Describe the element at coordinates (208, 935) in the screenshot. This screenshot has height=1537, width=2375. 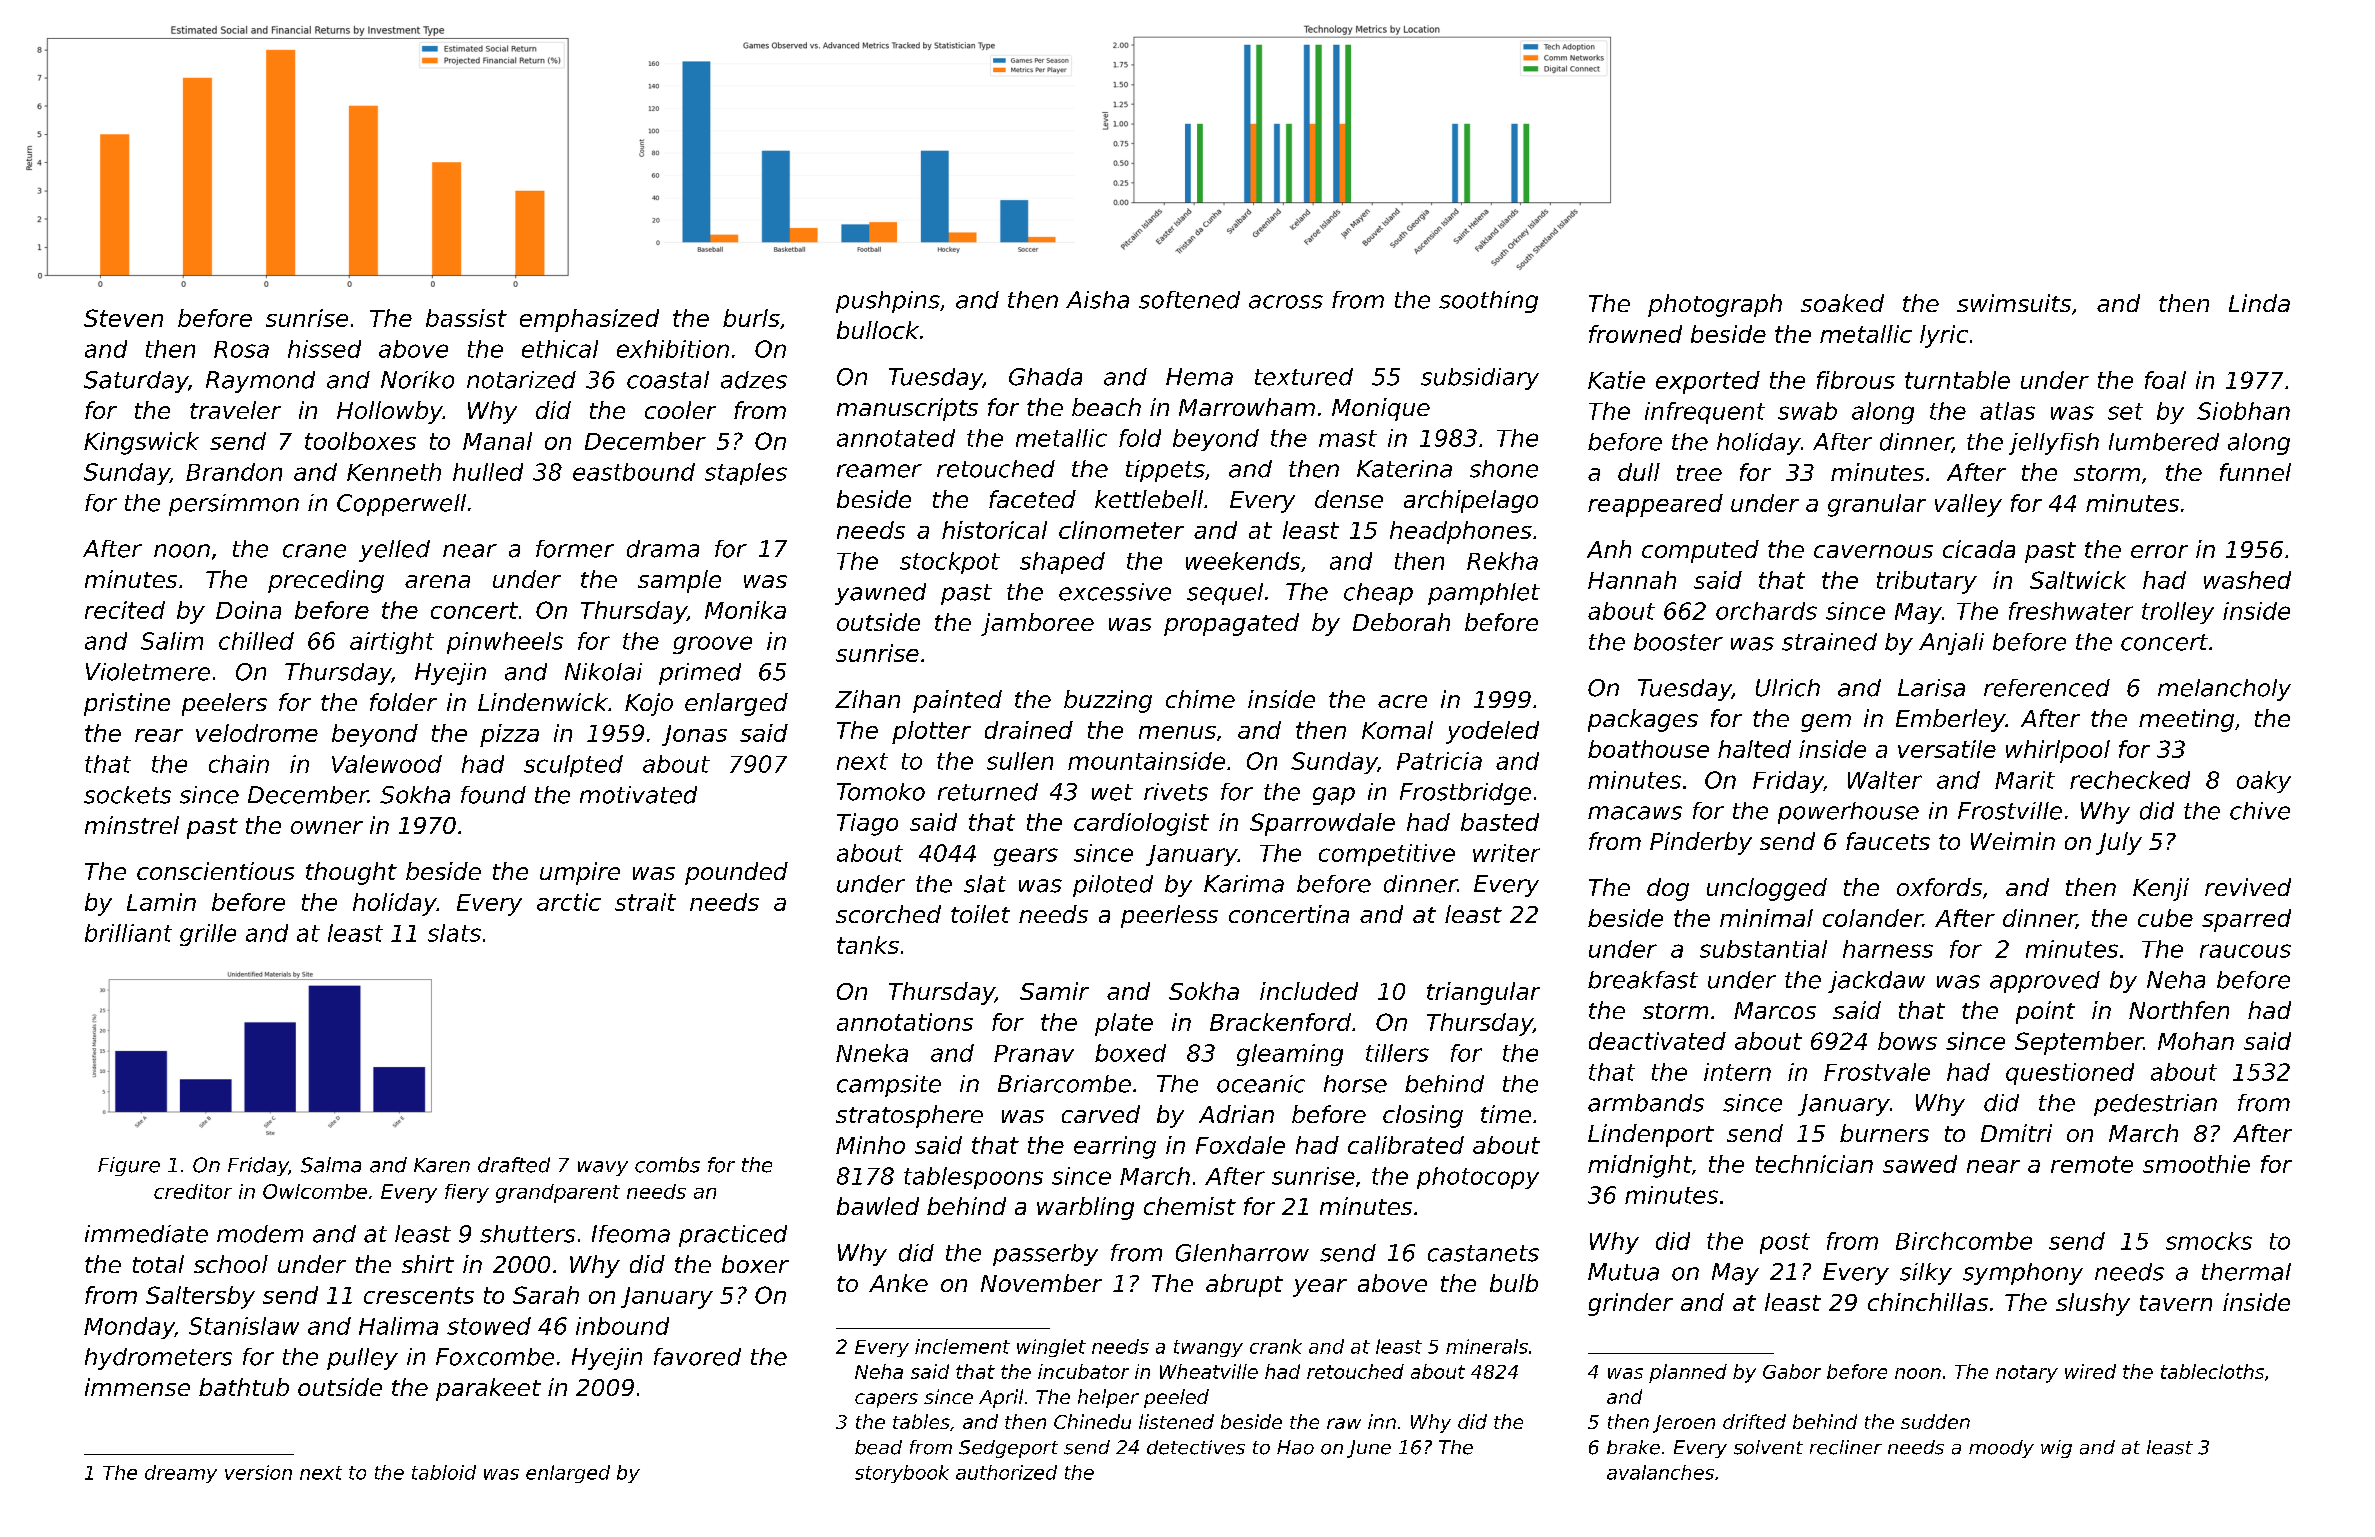
I see `grille` at that location.
